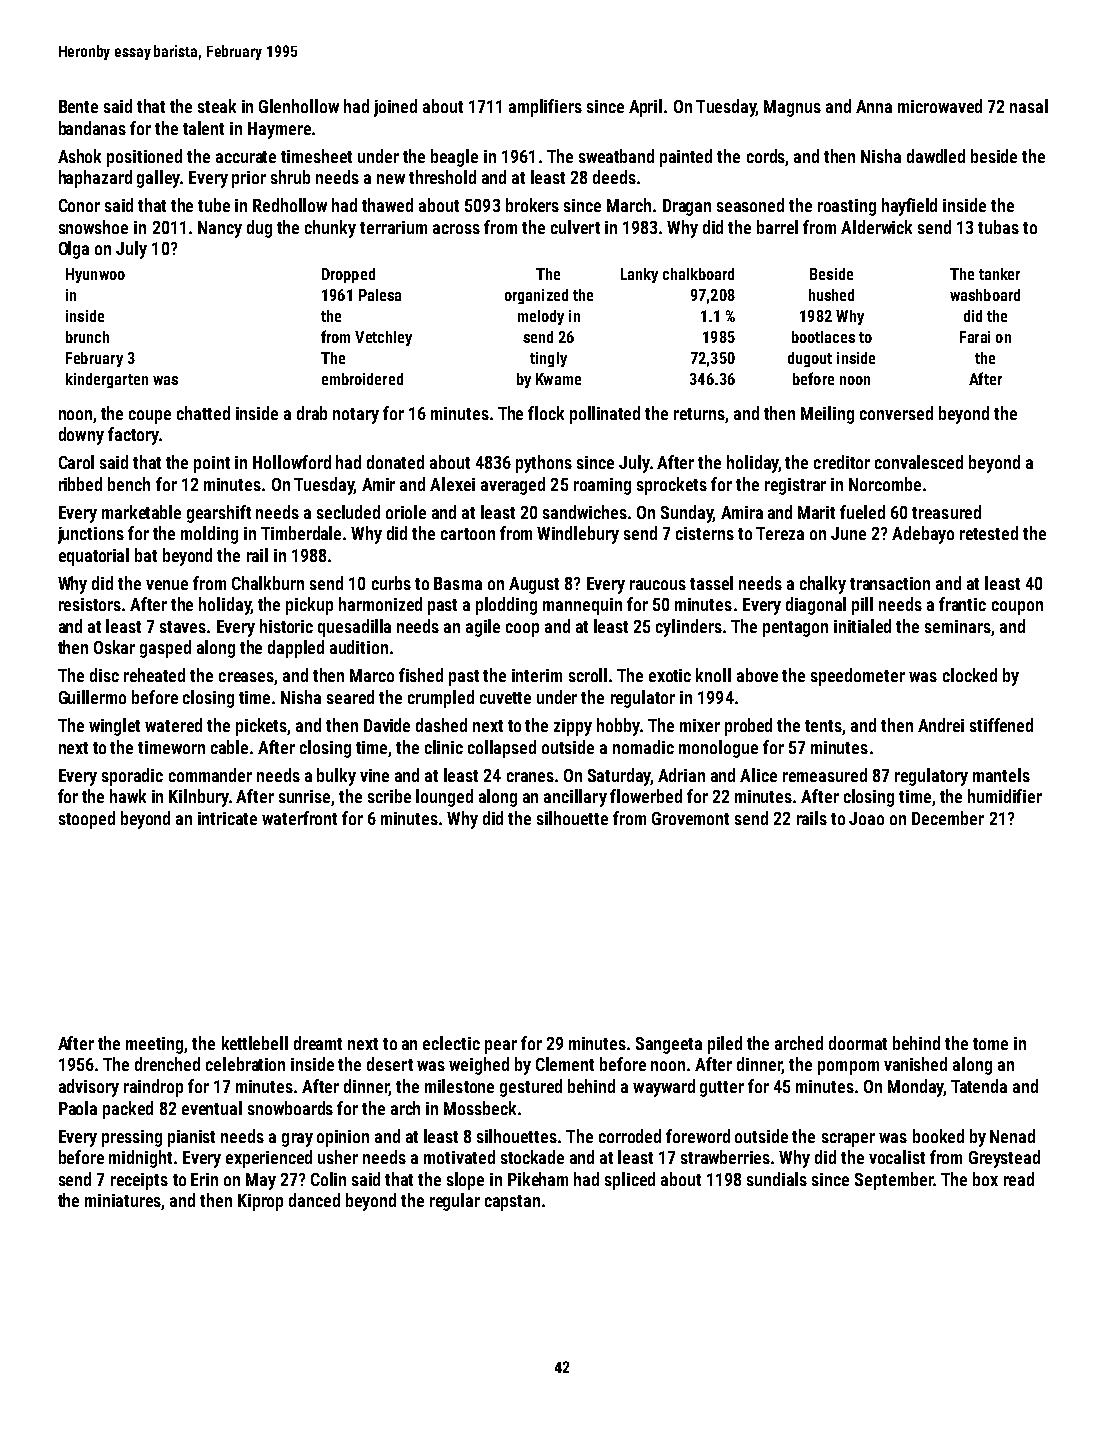 The image size is (1108, 1434). I want to click on Lanky, so click(639, 275).
